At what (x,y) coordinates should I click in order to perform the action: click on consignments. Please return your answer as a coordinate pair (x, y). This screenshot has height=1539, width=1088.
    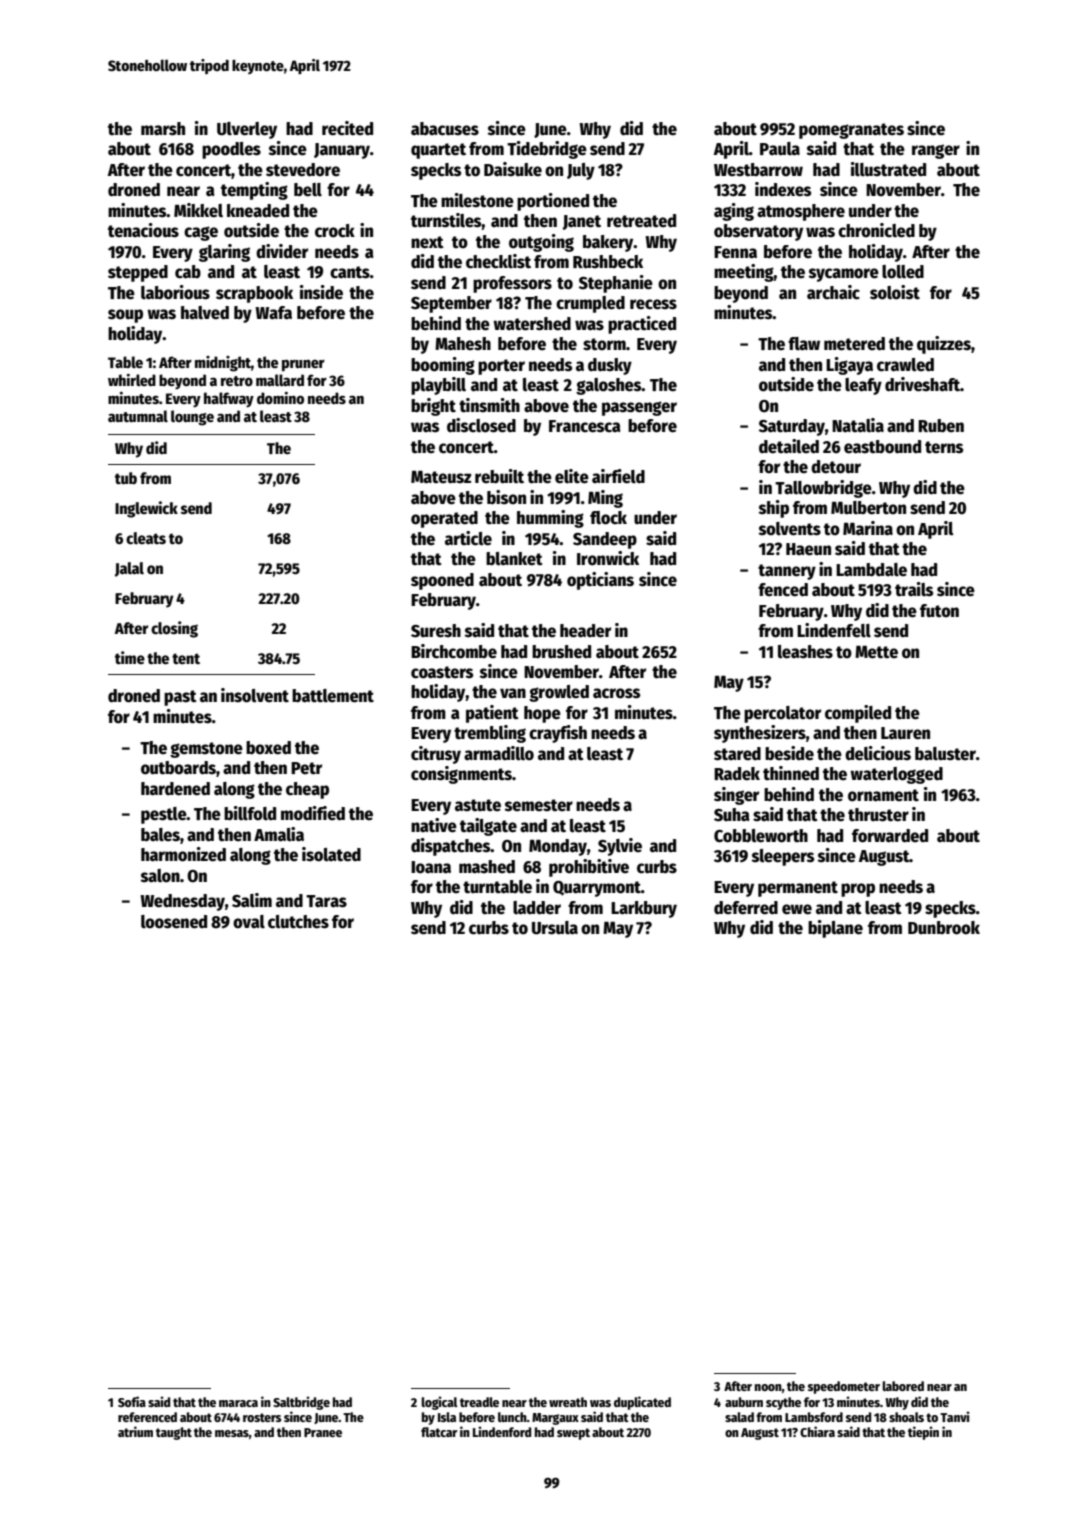
    Looking at the image, I should click on (461, 775).
